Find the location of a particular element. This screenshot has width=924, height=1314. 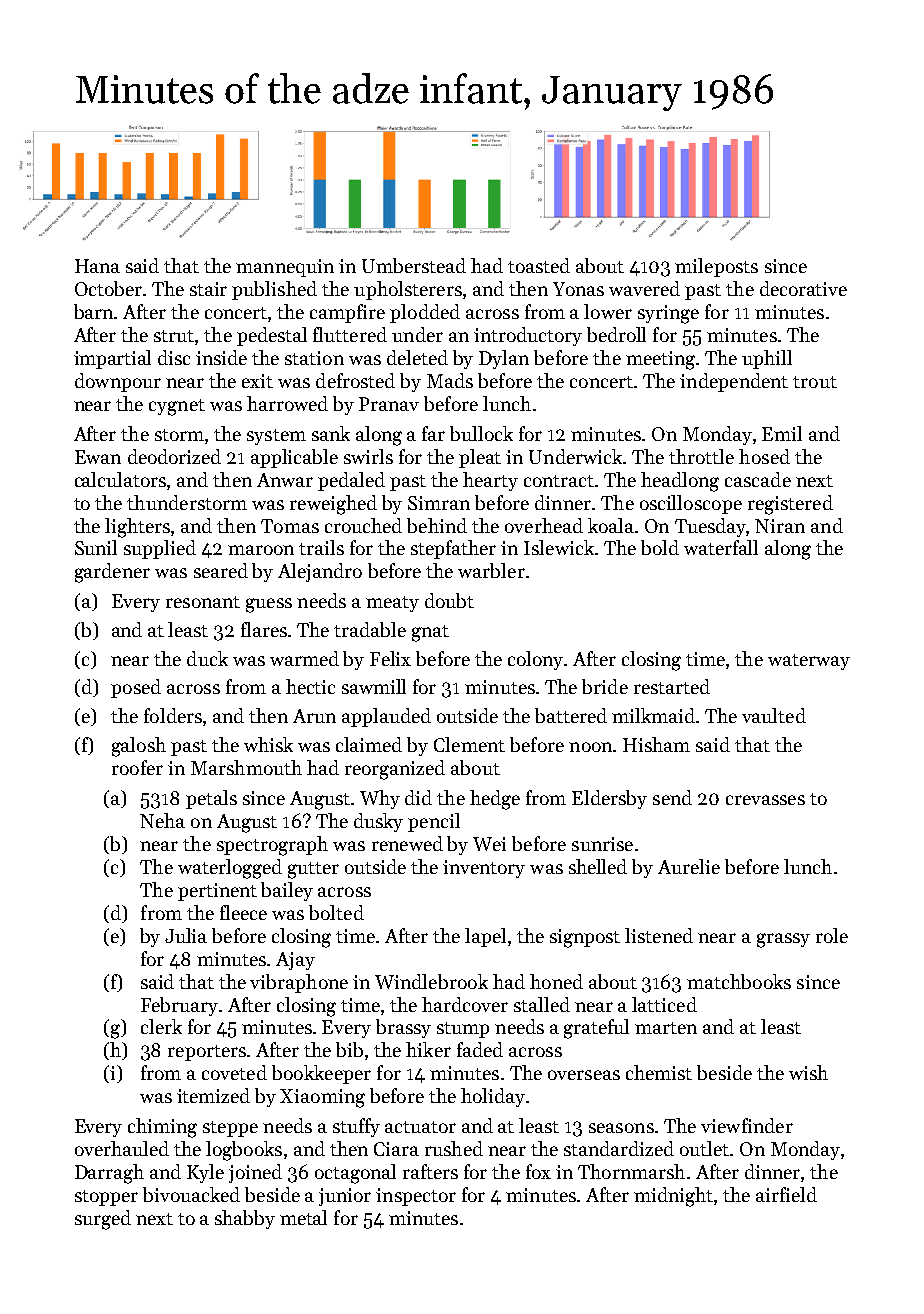

lapel is located at coordinates (485, 937).
